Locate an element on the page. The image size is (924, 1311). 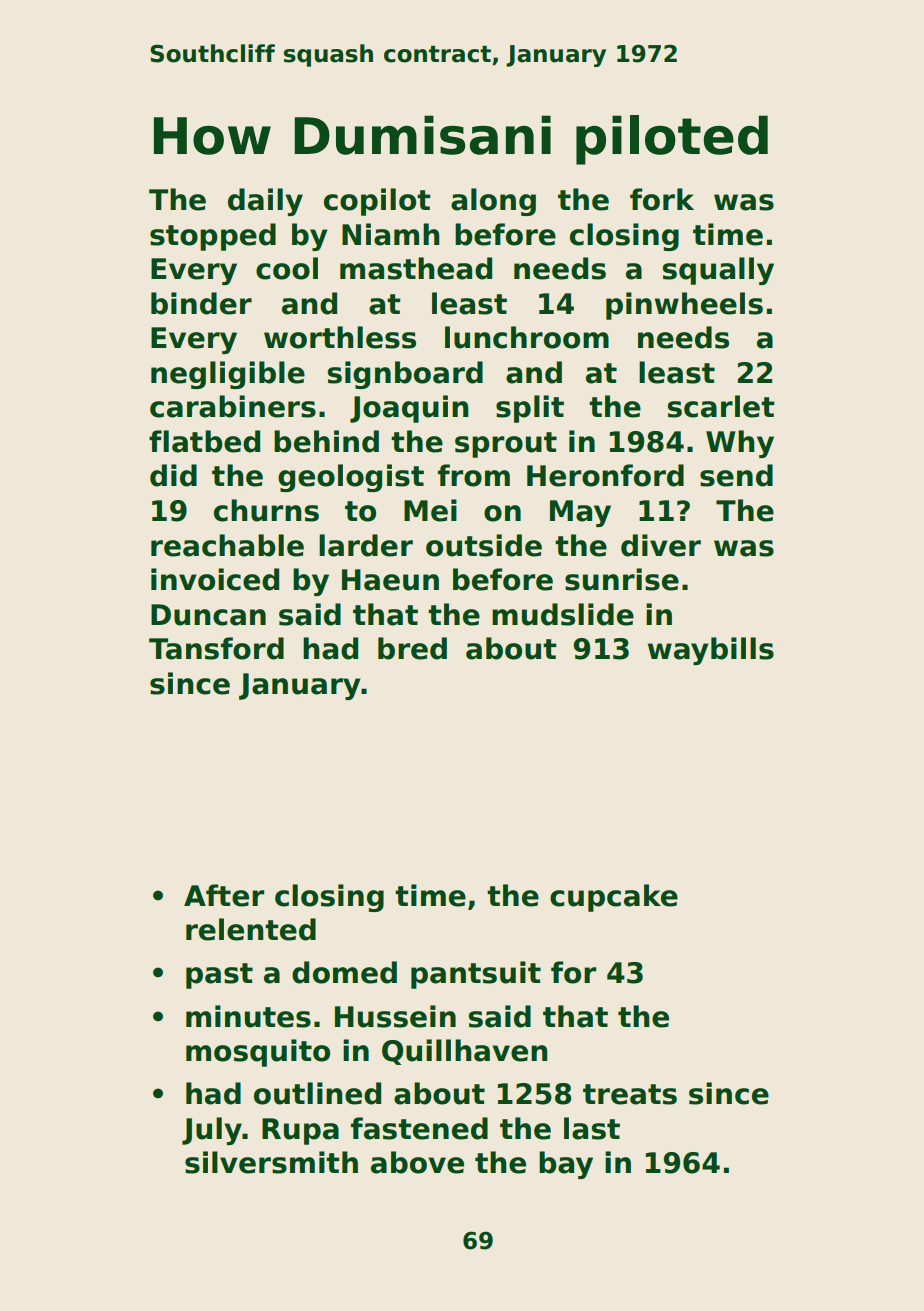
Quillhaven is located at coordinates (465, 1052).
